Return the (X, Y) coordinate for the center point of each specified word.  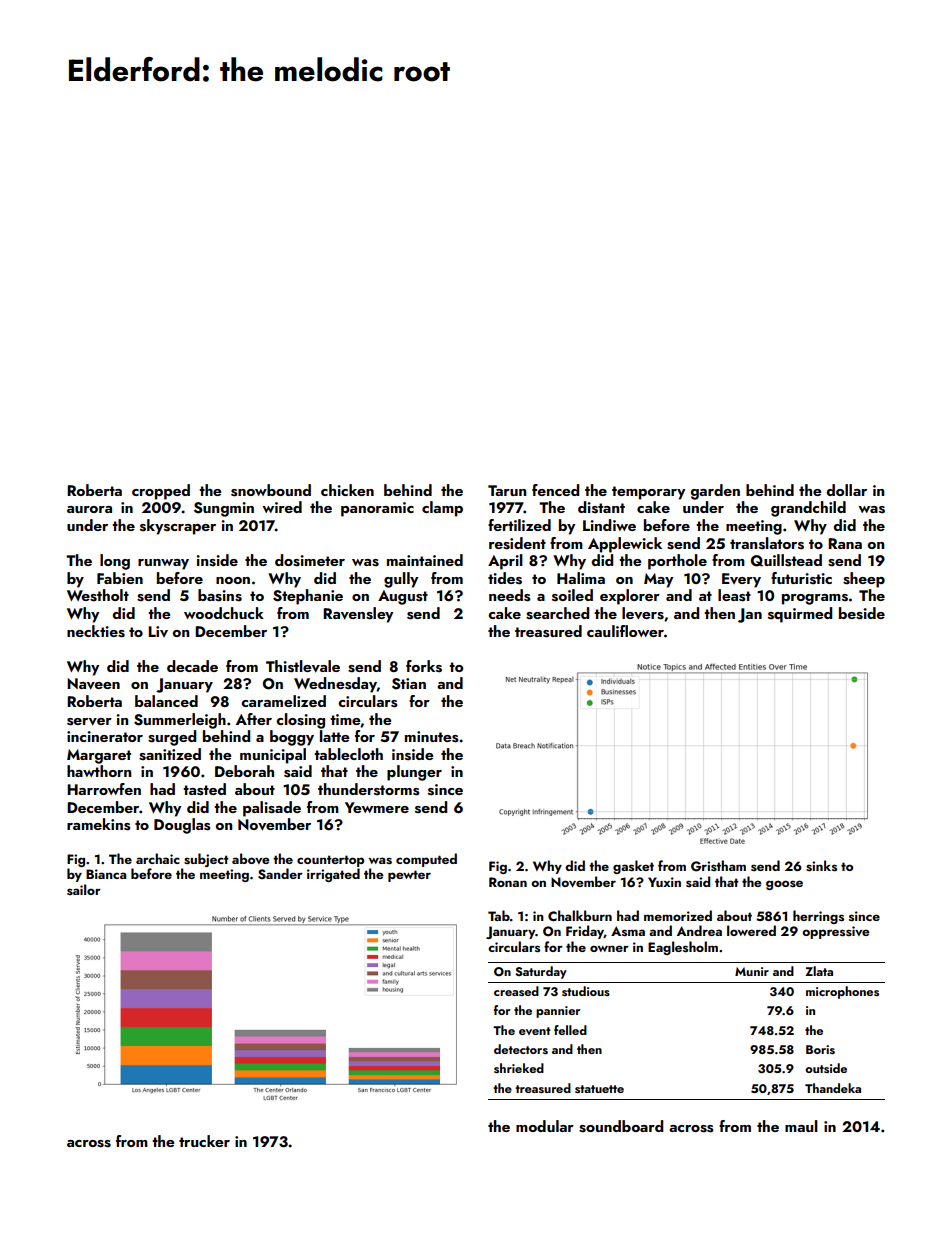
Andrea (699, 930)
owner (609, 948)
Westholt (98, 595)
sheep (864, 580)
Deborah (244, 771)
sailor (84, 889)
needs (509, 595)
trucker (204, 1141)
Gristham (718, 866)
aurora (89, 509)
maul (801, 1126)
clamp (442, 509)
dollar (846, 490)
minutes (431, 737)
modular (545, 1126)
